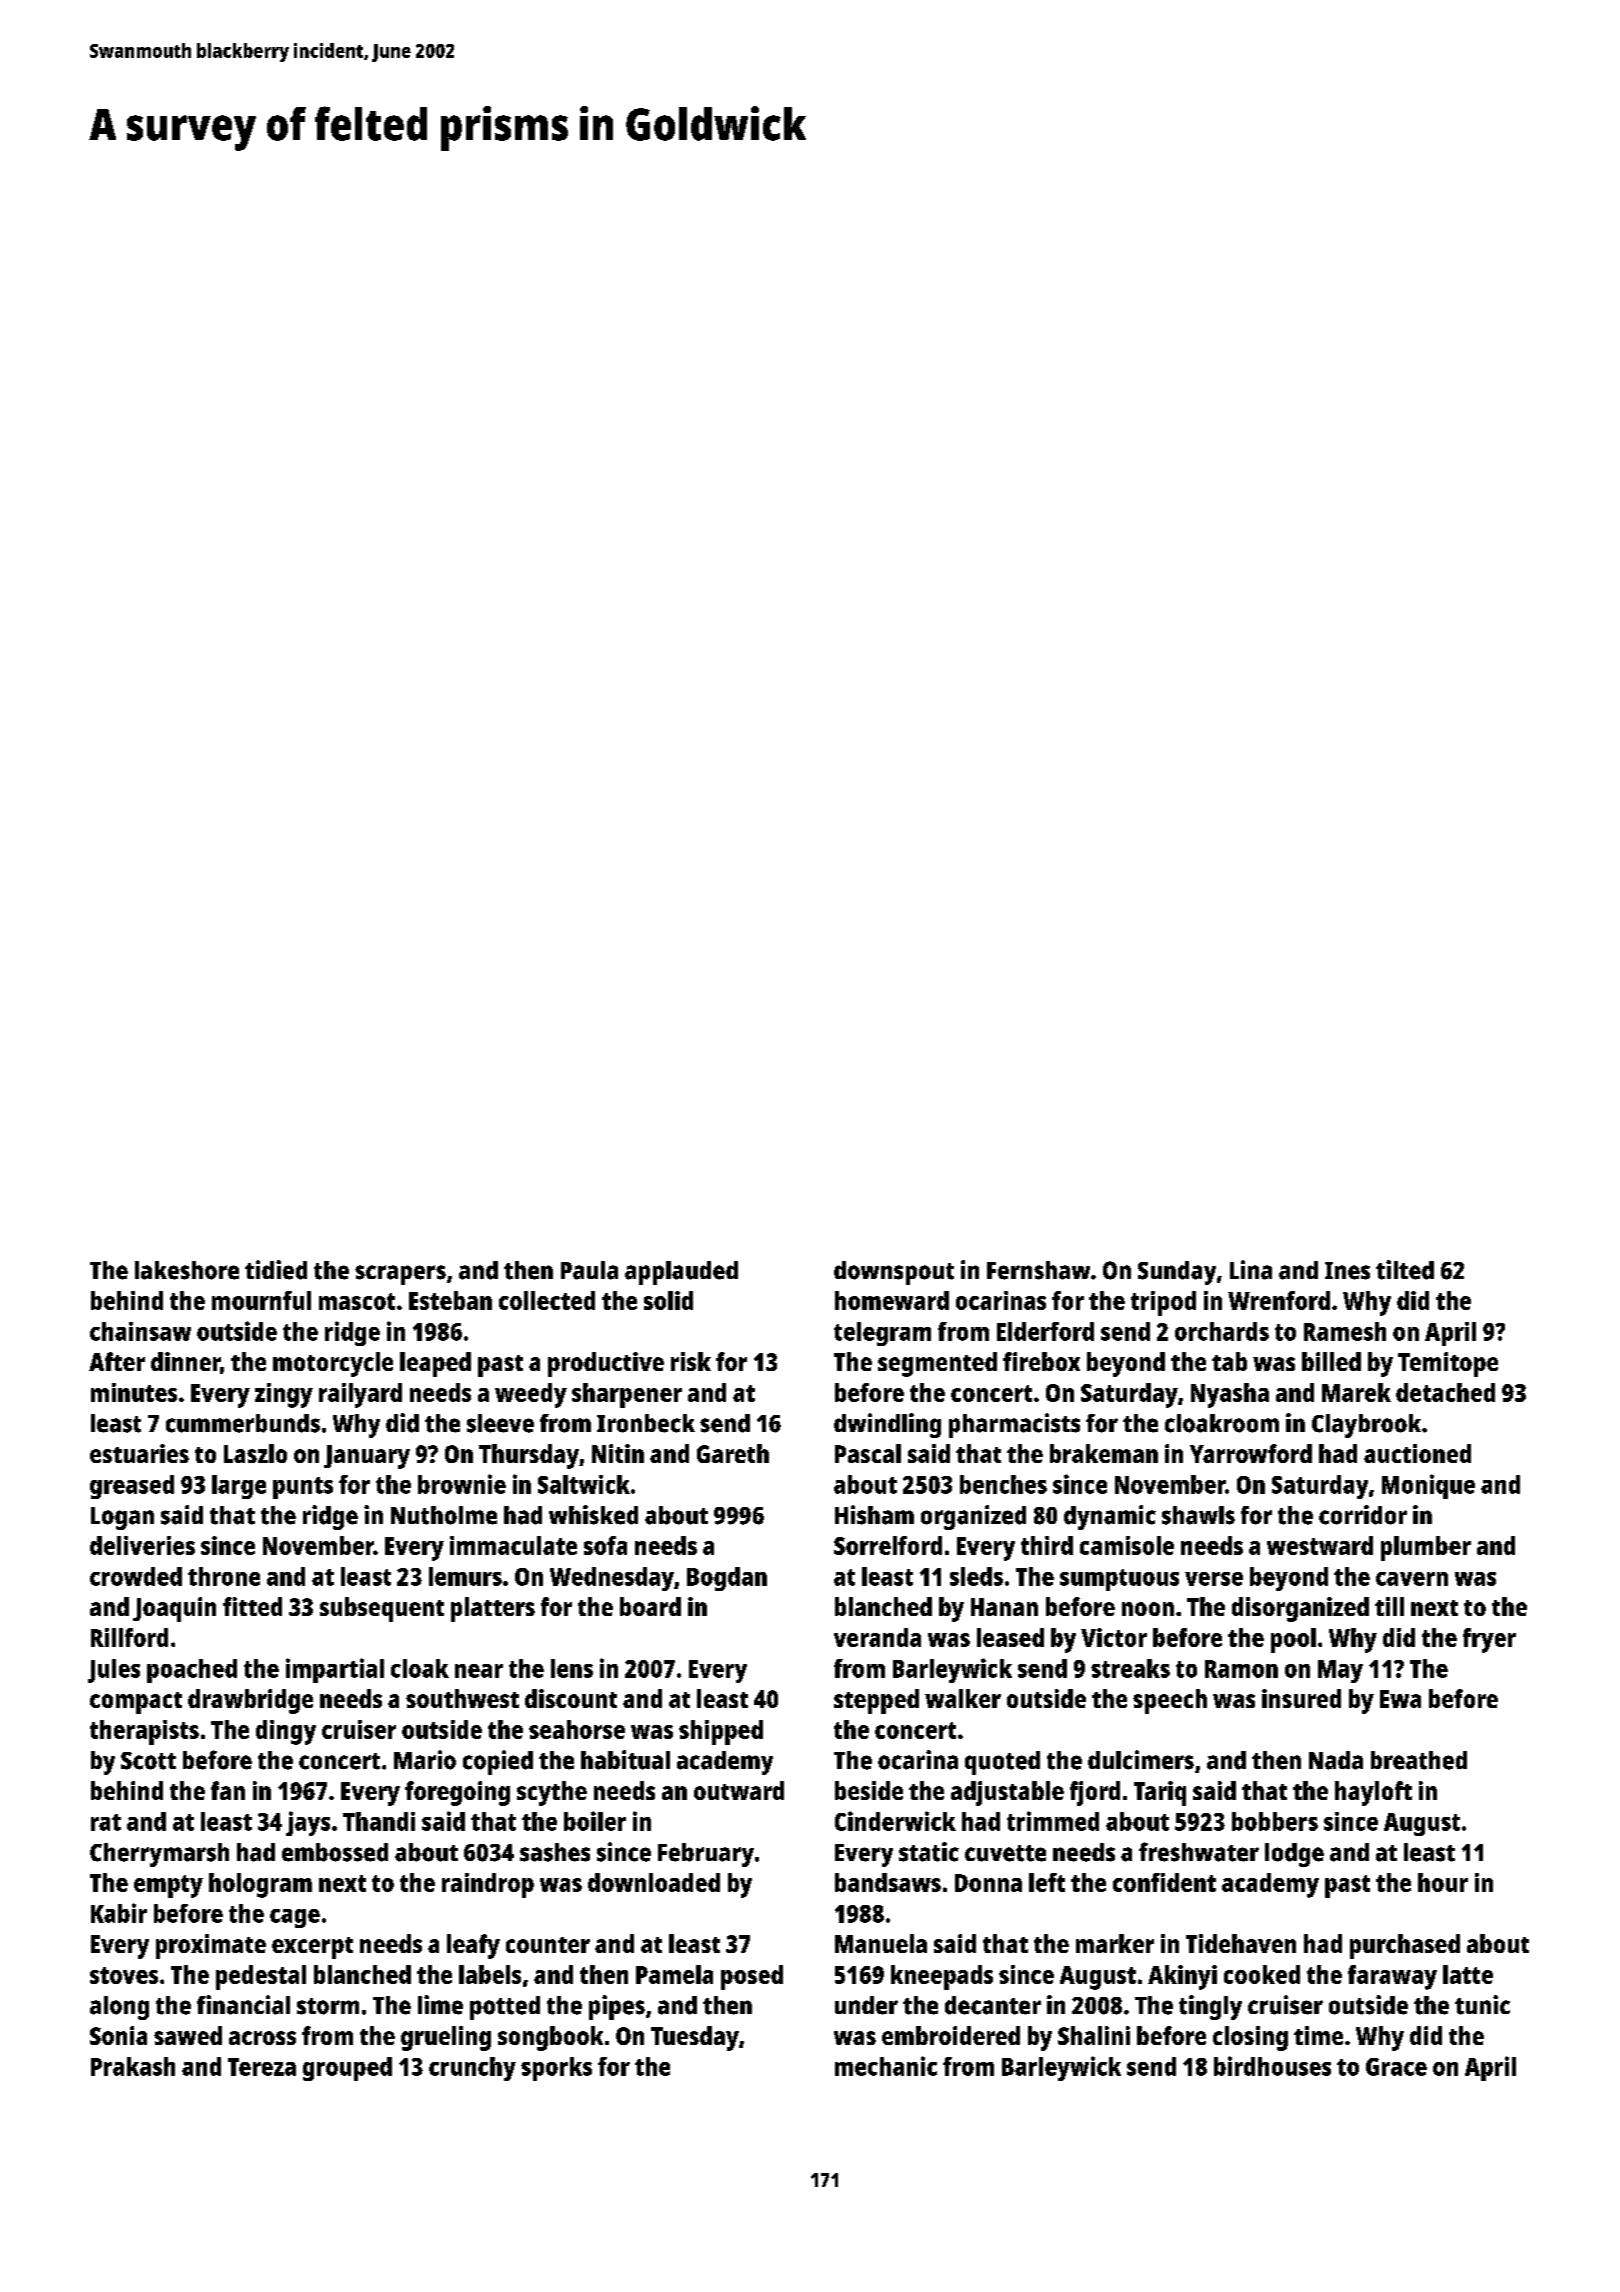 Image resolution: width=1620 pixels, height=2292 pixels. Describe the element at coordinates (1251, 1270) in the page. I see `Lina` at that location.
